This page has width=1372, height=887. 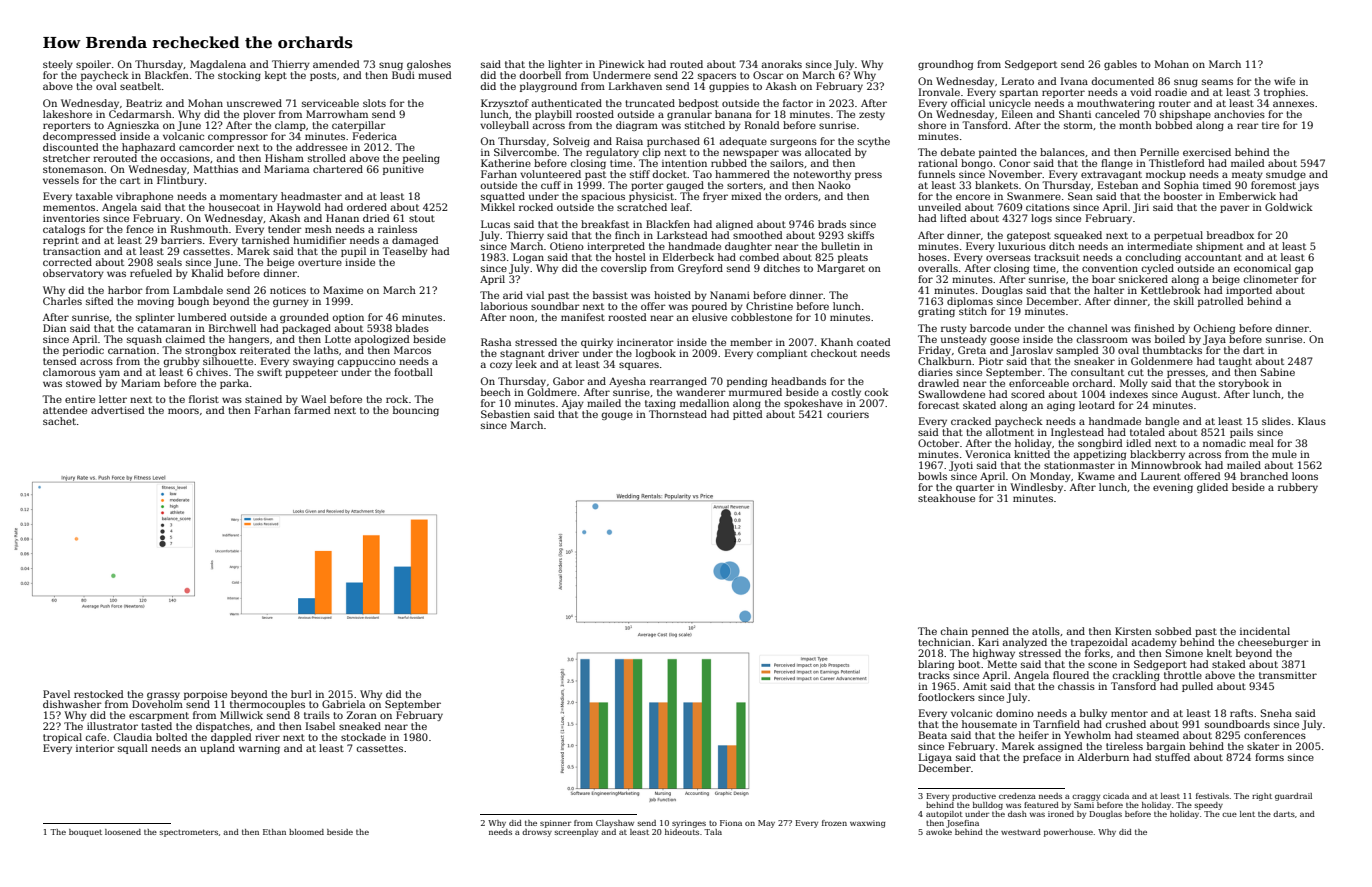 I want to click on gouge, so click(x=617, y=416).
